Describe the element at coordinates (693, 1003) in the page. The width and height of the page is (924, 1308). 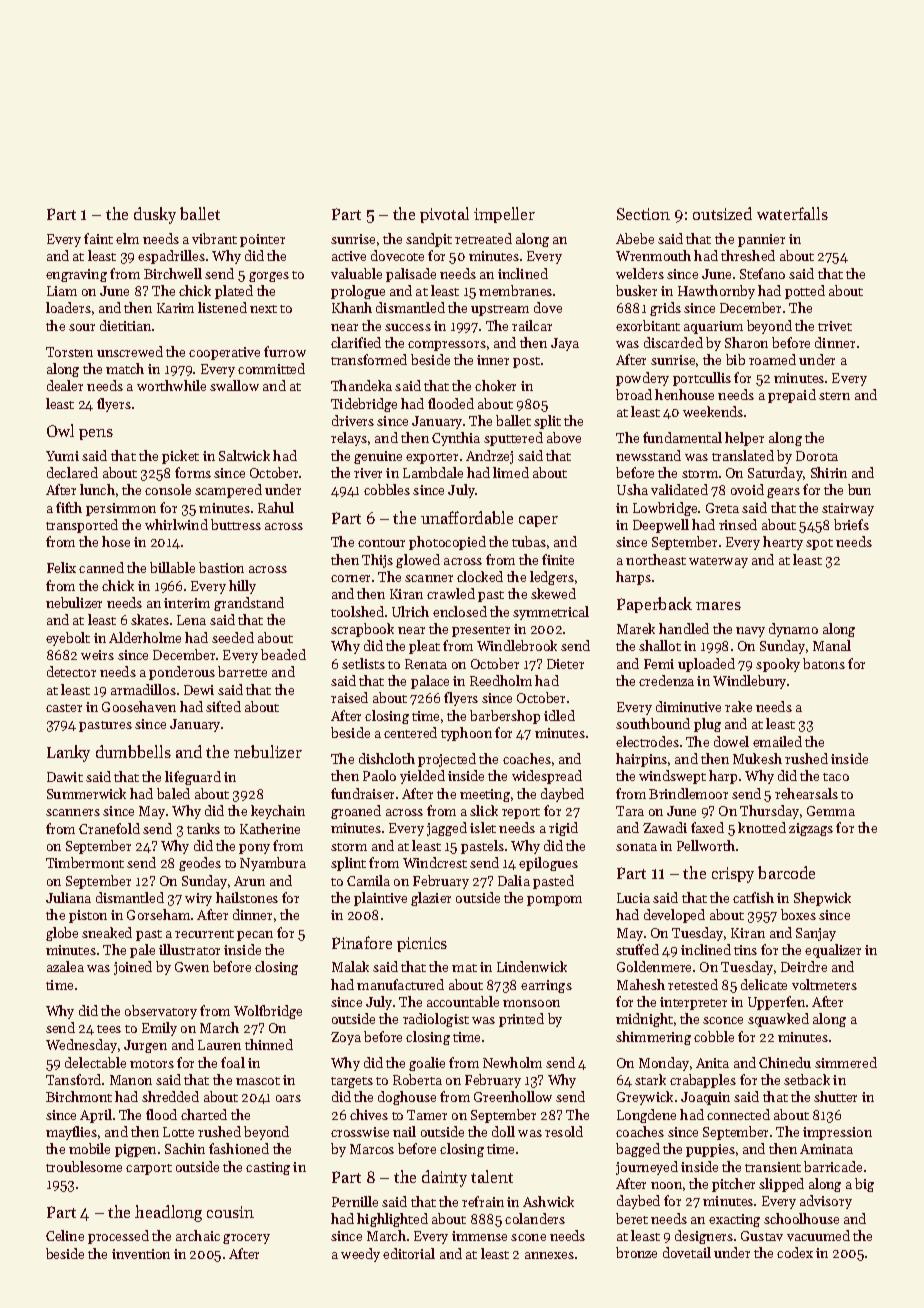
I see `interpreter` at that location.
